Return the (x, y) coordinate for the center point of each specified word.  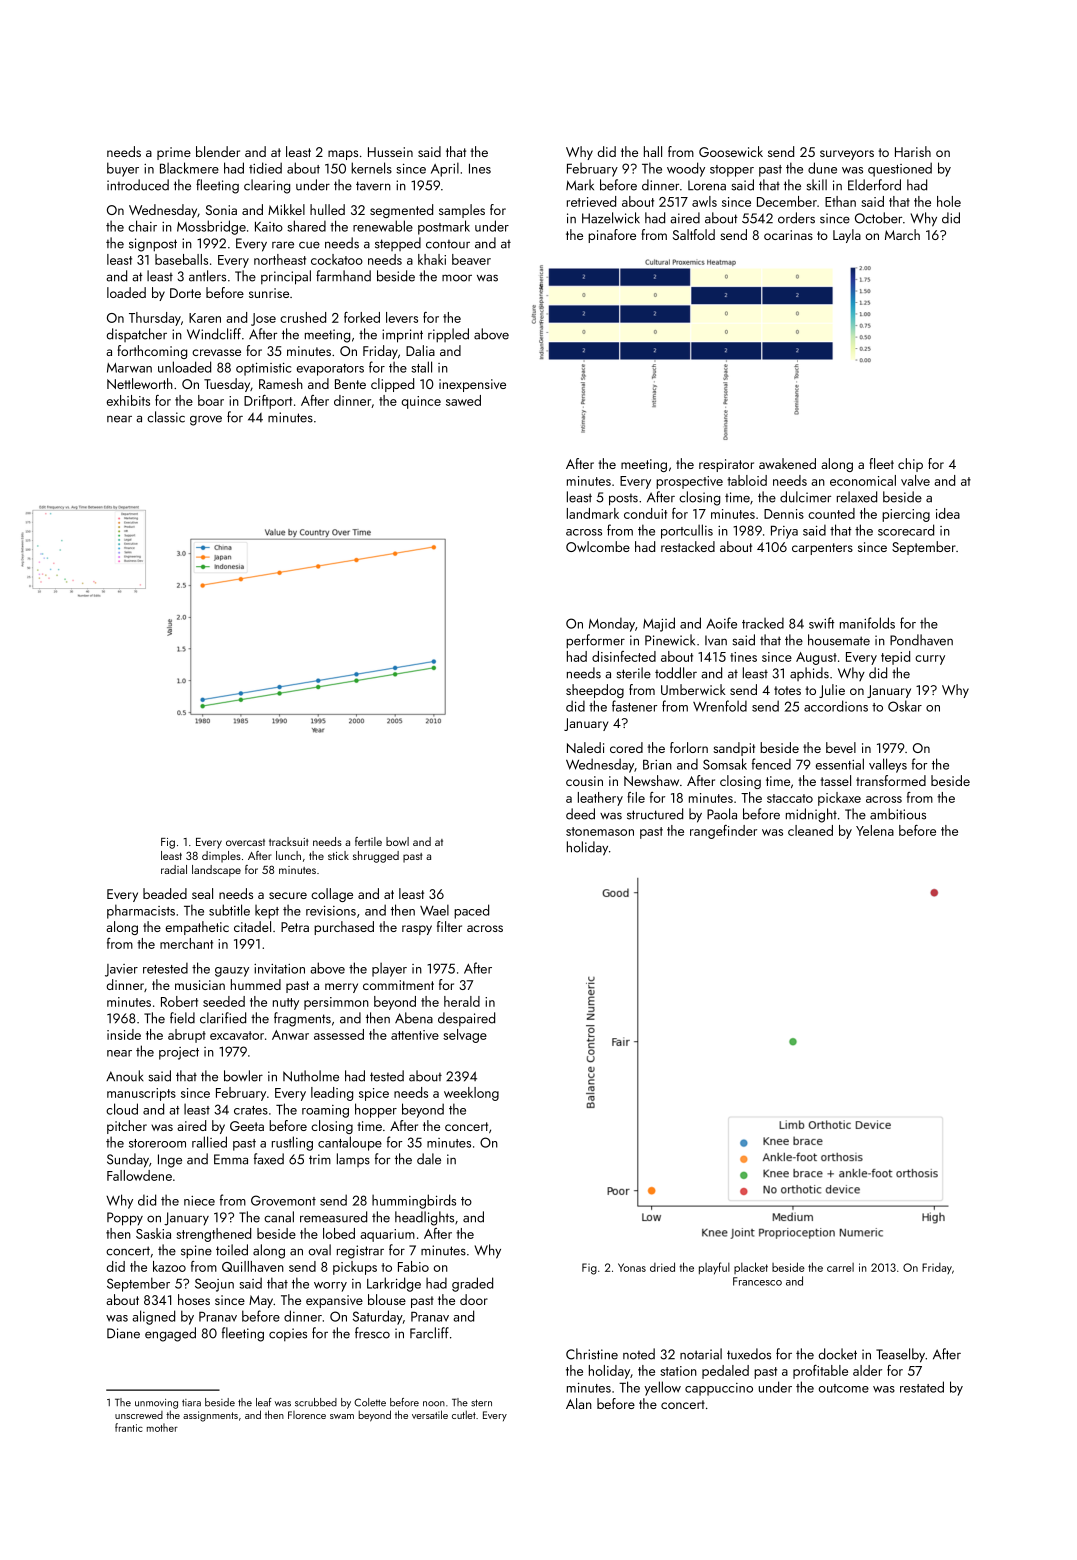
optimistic (263, 369)
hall (653, 151)
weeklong (471, 1094)
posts (623, 500)
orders (796, 218)
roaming (325, 1111)
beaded (165, 893)
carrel (840, 1267)
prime (174, 153)
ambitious (898, 814)
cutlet (464, 1415)
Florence (307, 1415)
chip (910, 465)
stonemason (600, 831)
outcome (844, 1388)
